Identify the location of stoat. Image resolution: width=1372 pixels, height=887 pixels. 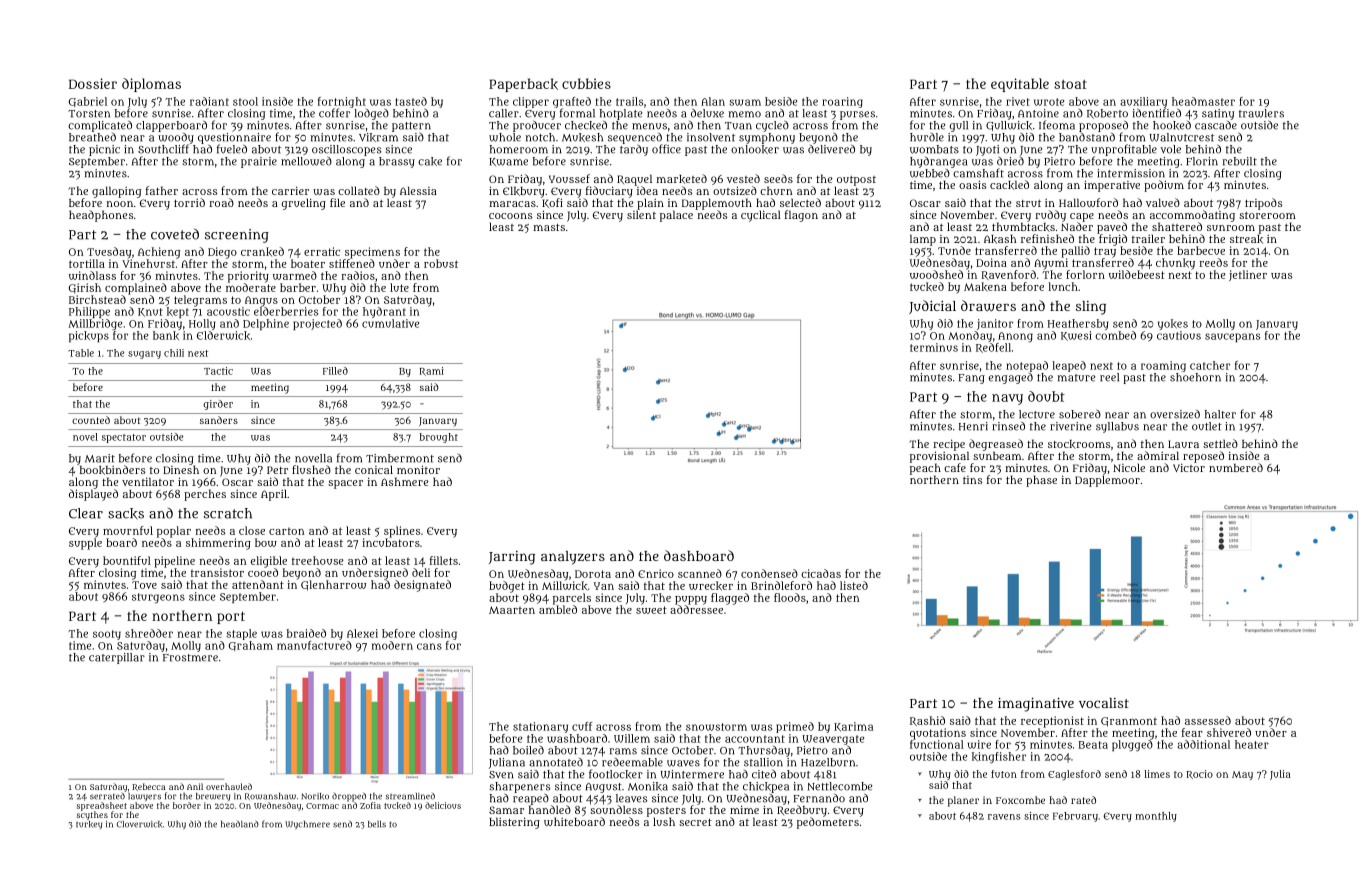
(1070, 84).
